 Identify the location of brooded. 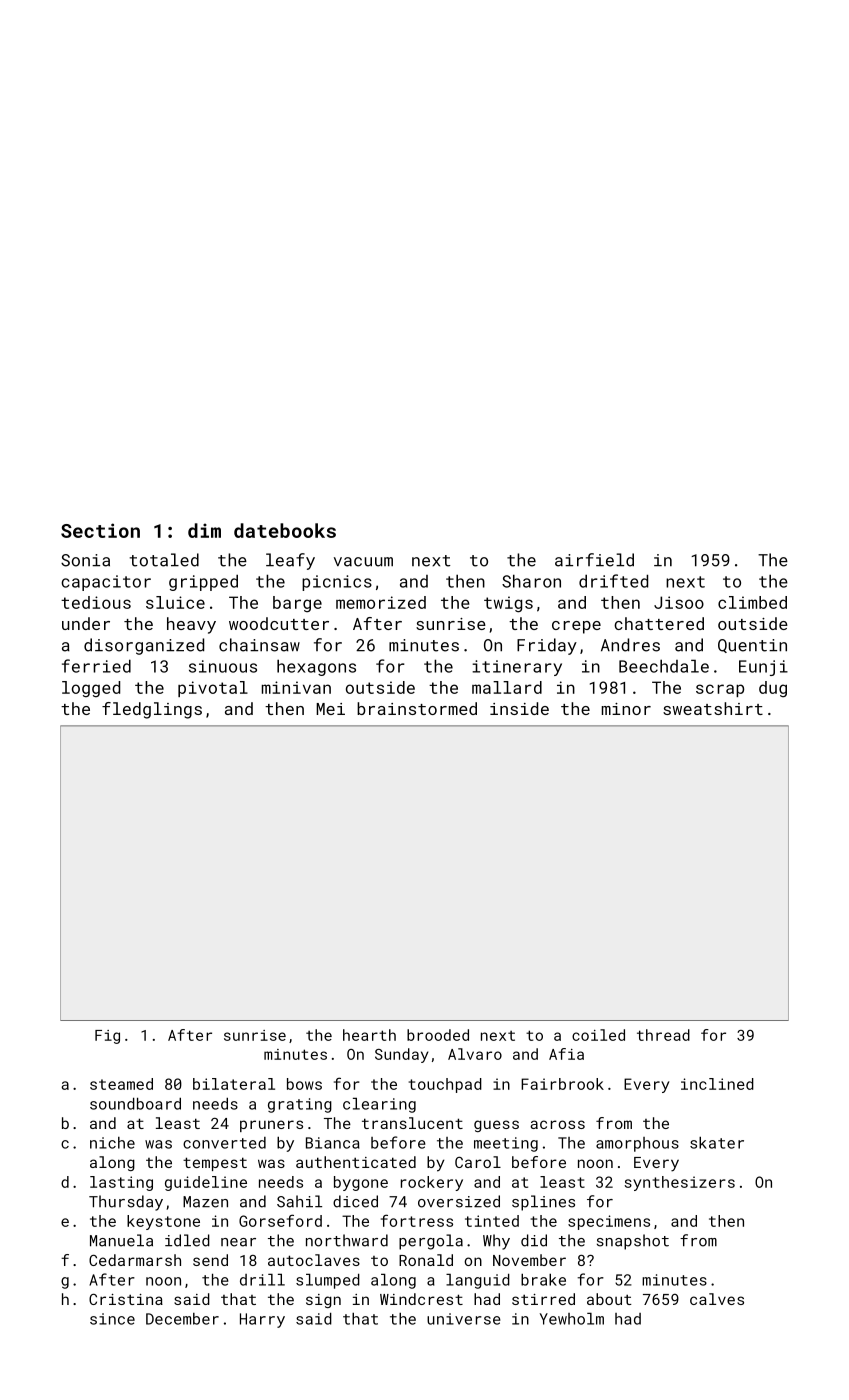
(438, 1035).
